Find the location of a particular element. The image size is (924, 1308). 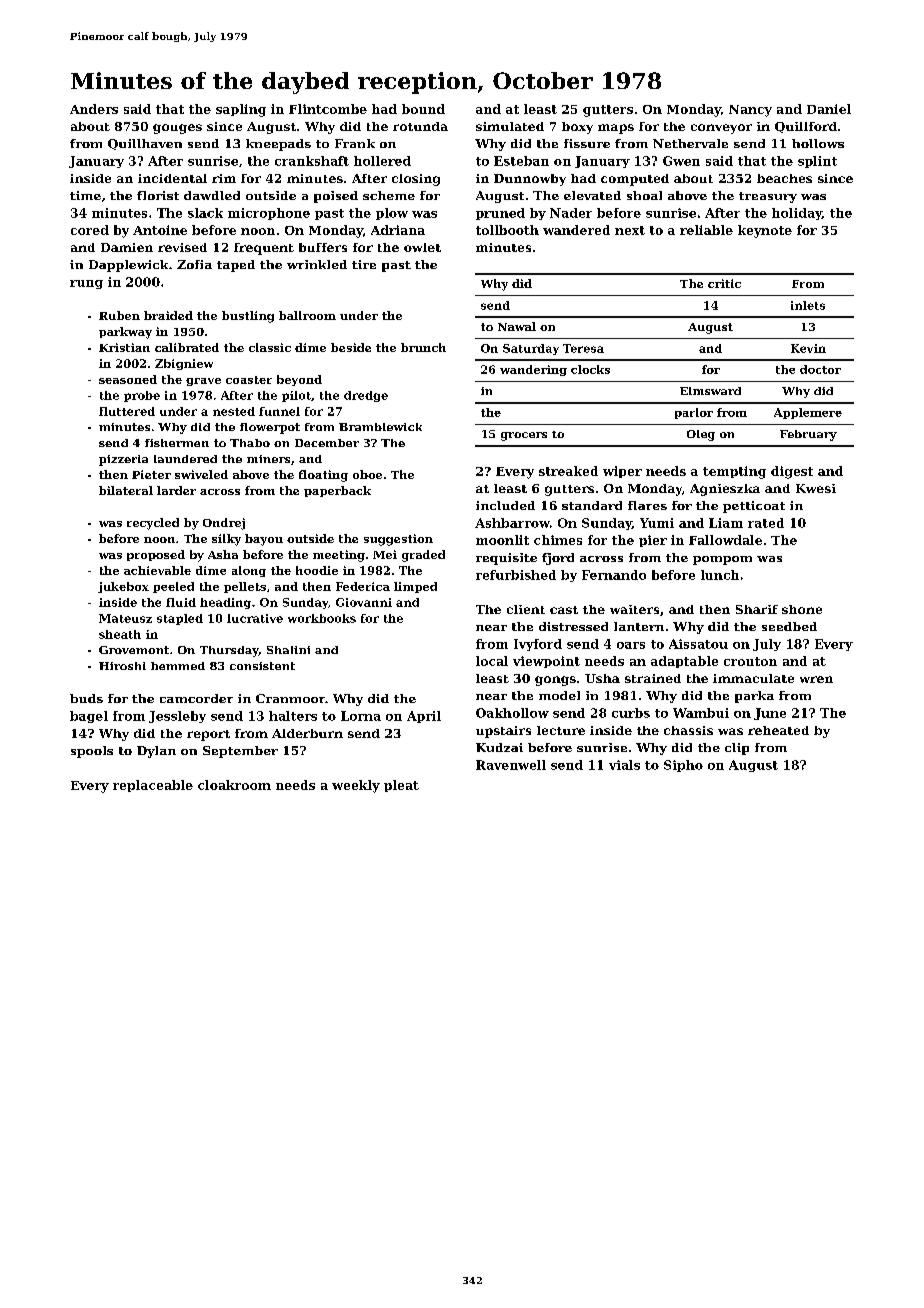

achievable is located at coordinates (157, 570).
